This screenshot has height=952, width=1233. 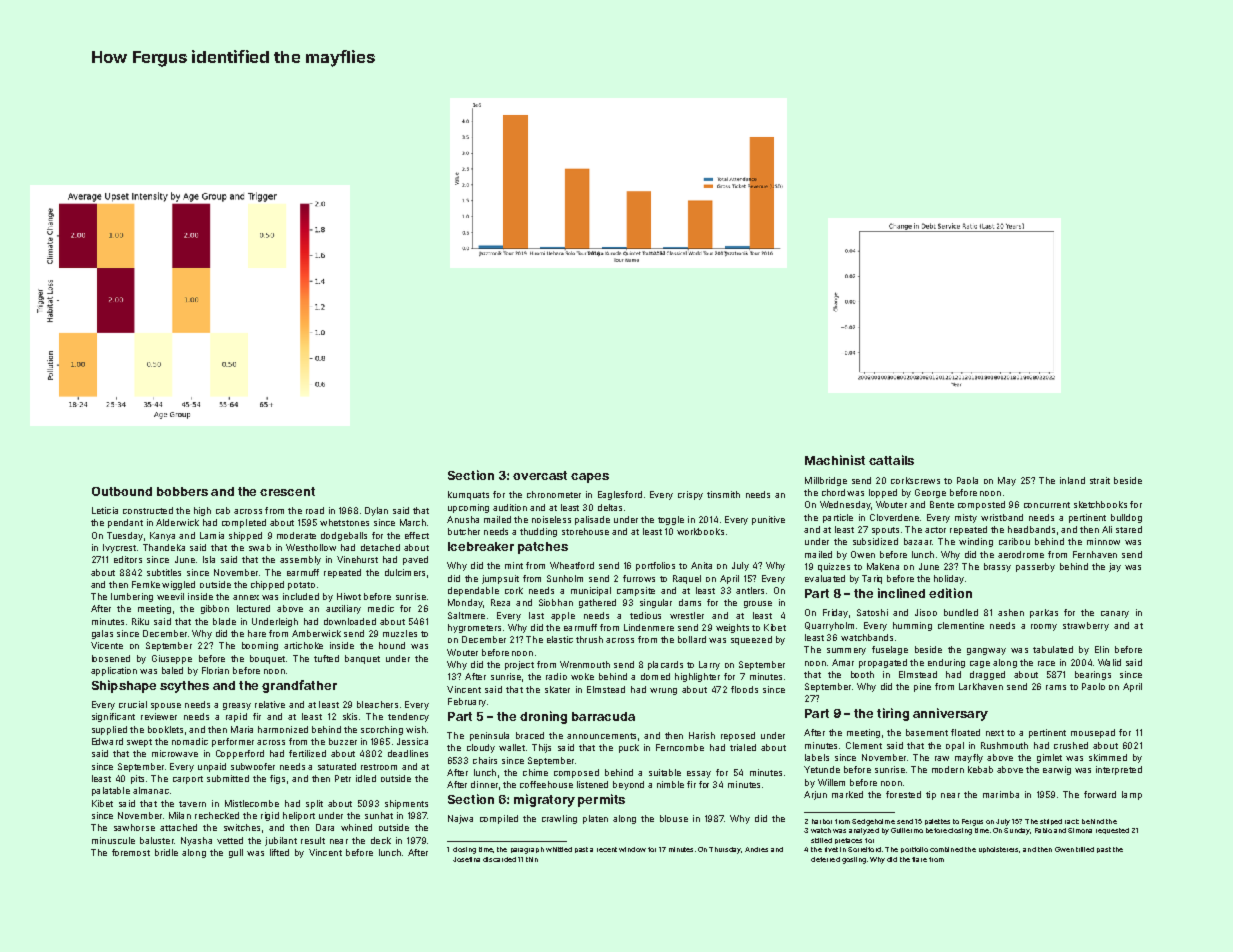 I want to click on squeezed, so click(x=751, y=640).
